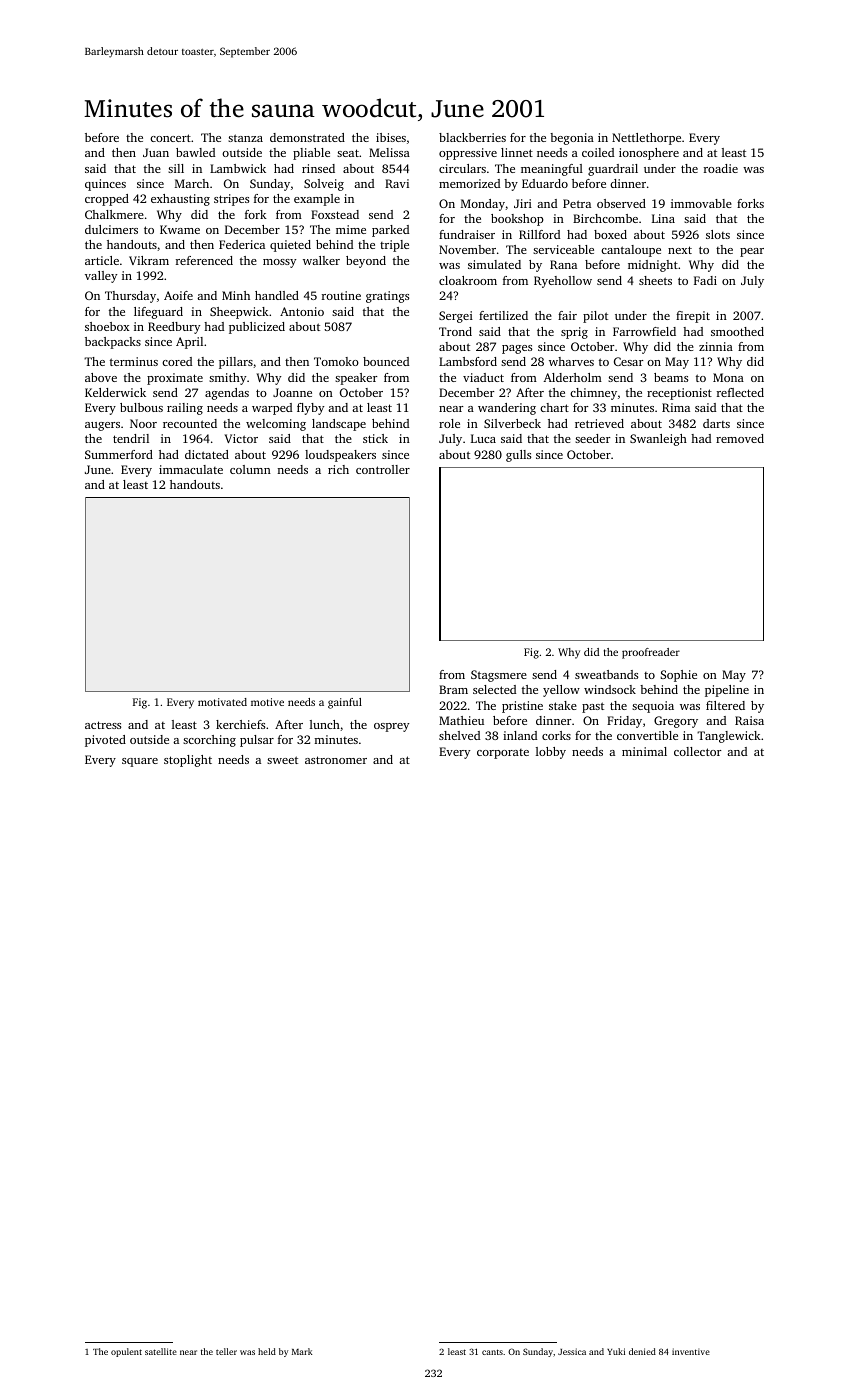 The image size is (849, 1400). What do you see at coordinates (503, 754) in the image?
I see `corporate` at bounding box center [503, 754].
